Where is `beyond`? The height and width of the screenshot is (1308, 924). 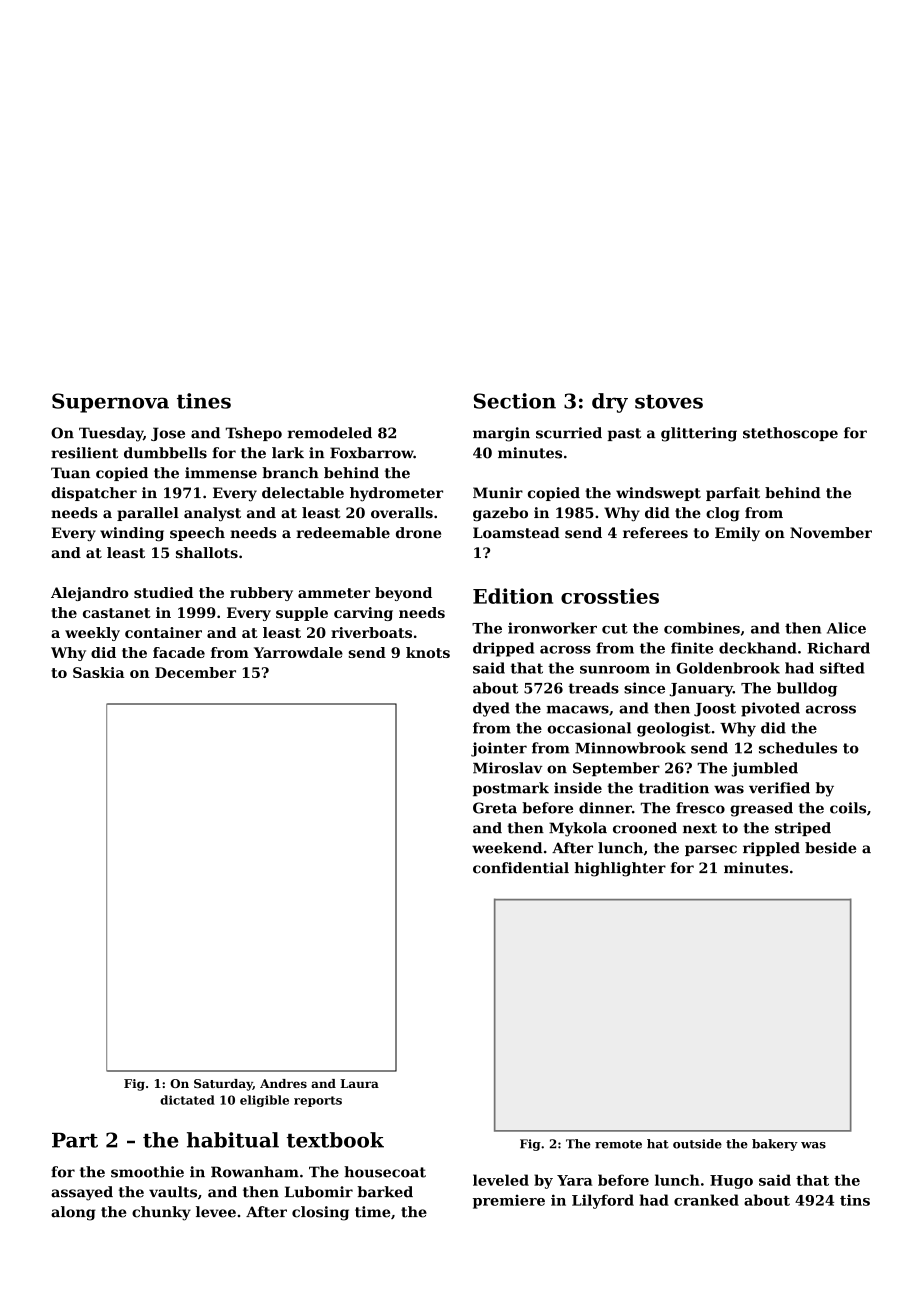 beyond is located at coordinates (403, 594).
